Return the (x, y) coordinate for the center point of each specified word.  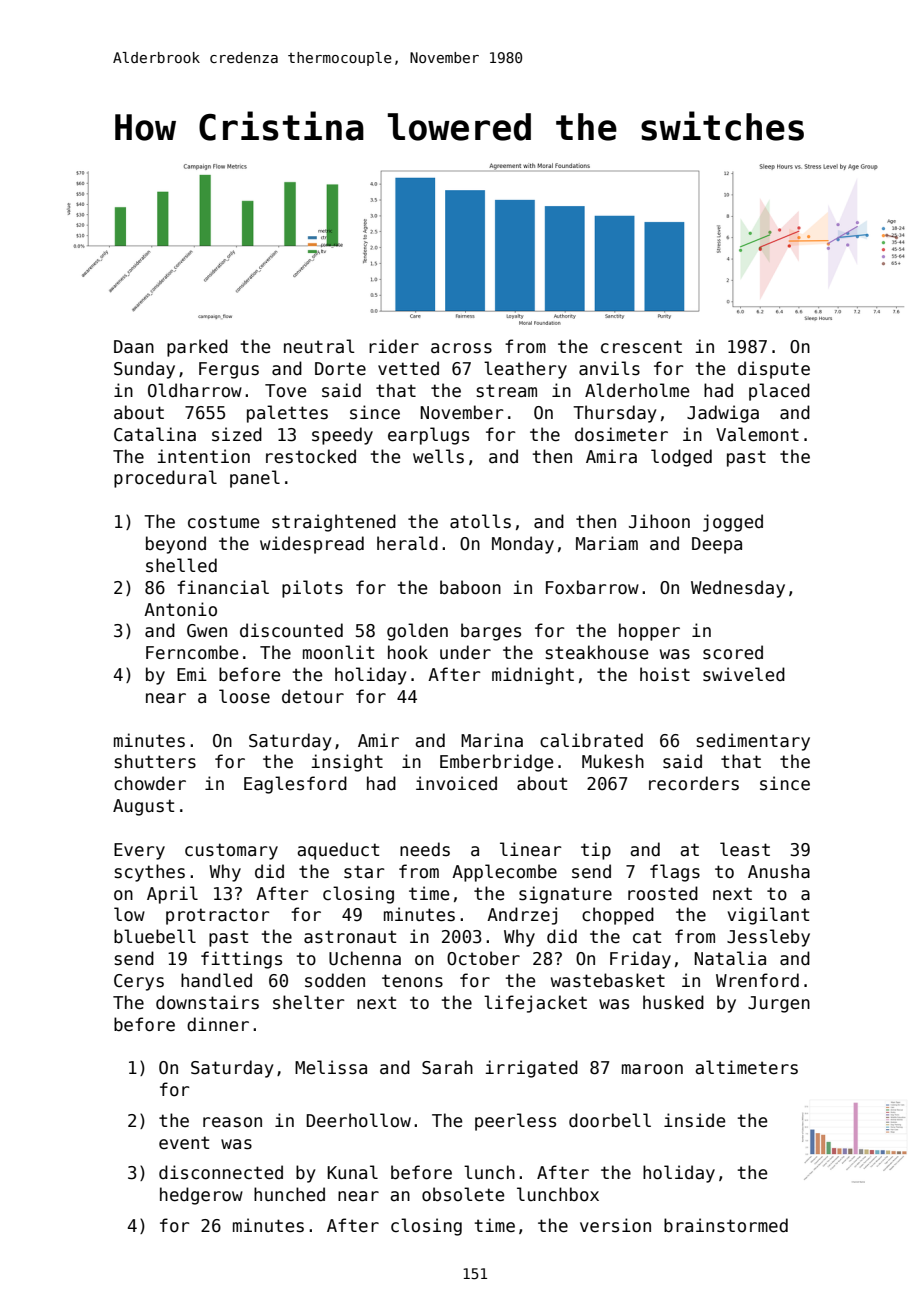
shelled (181, 565)
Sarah (447, 1067)
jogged (733, 523)
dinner (218, 1024)
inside (694, 1120)
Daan (134, 347)
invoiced (456, 783)
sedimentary (753, 742)
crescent (641, 347)
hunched (289, 1194)
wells (438, 456)
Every (139, 851)
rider (394, 346)
